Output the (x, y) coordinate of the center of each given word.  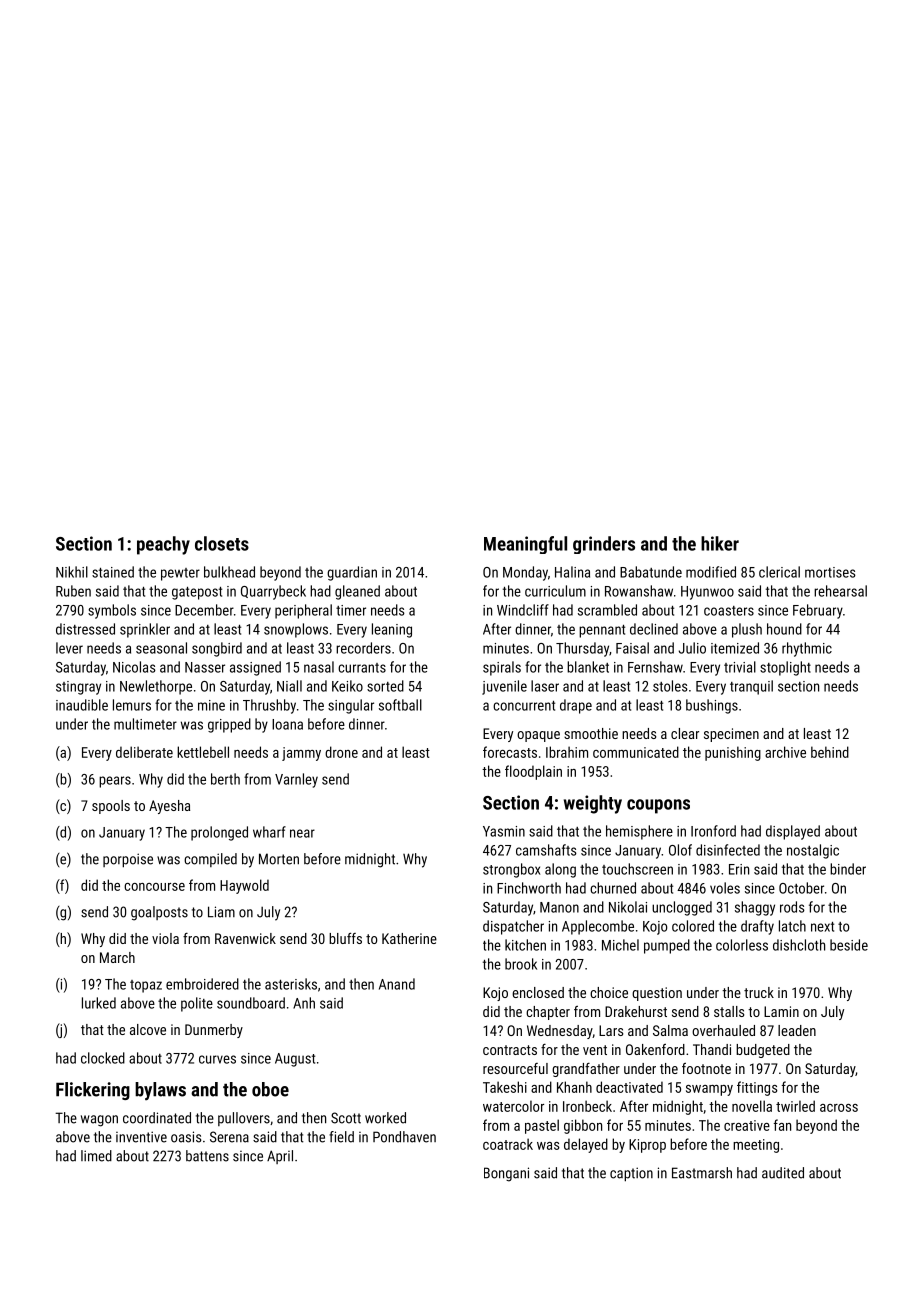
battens (207, 1156)
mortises (830, 572)
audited (783, 1173)
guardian (352, 573)
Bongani (506, 1174)
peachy (163, 545)
